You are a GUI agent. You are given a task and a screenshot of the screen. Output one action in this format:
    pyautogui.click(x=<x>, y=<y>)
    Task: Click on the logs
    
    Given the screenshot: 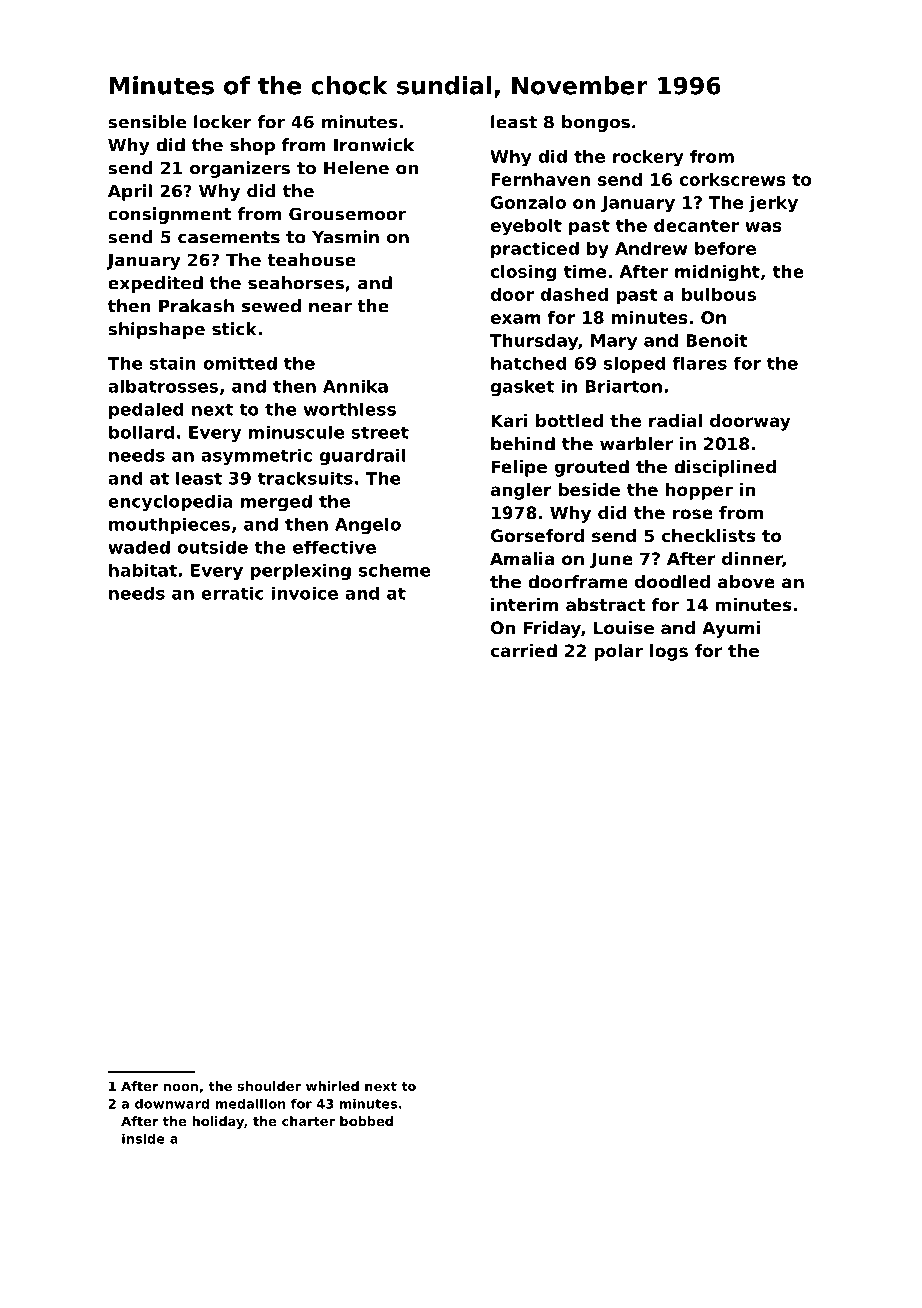 What is the action you would take?
    pyautogui.click(x=669, y=652)
